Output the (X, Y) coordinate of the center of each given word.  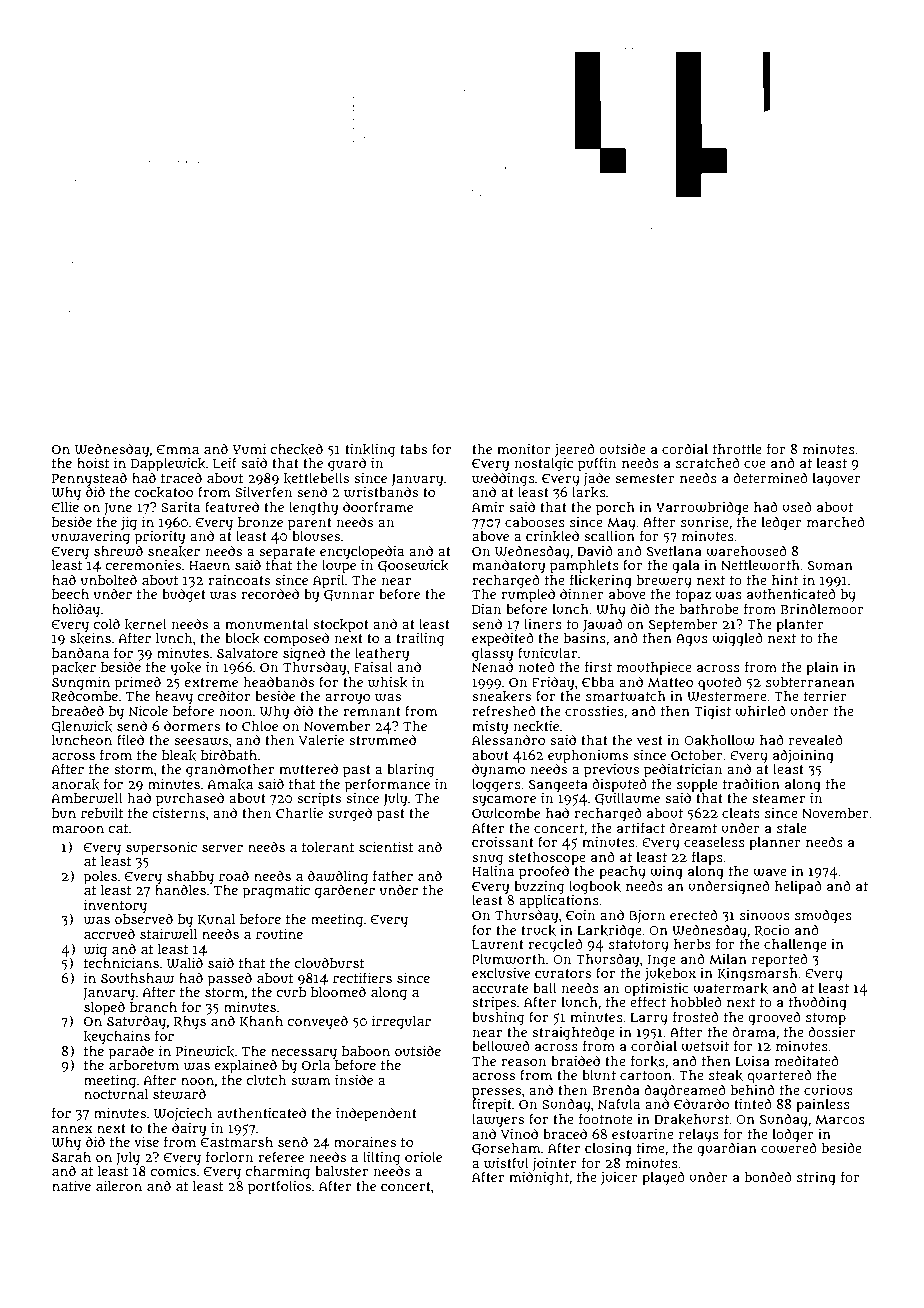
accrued (109, 933)
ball (545, 988)
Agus (692, 640)
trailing (420, 640)
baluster (341, 1171)
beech (70, 594)
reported (780, 960)
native (71, 1186)
